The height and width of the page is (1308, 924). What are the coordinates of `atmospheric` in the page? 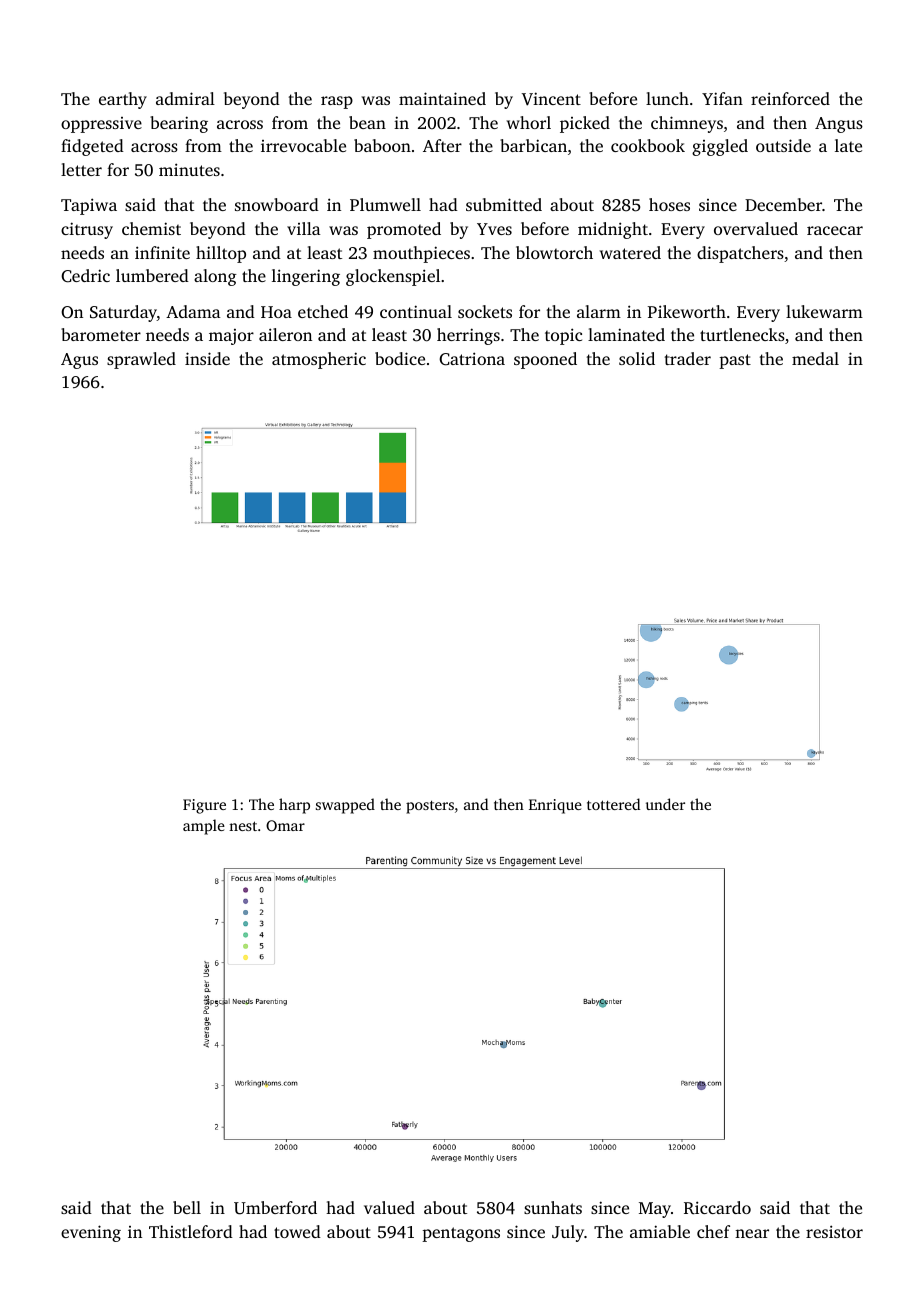 It's located at (319, 360).
